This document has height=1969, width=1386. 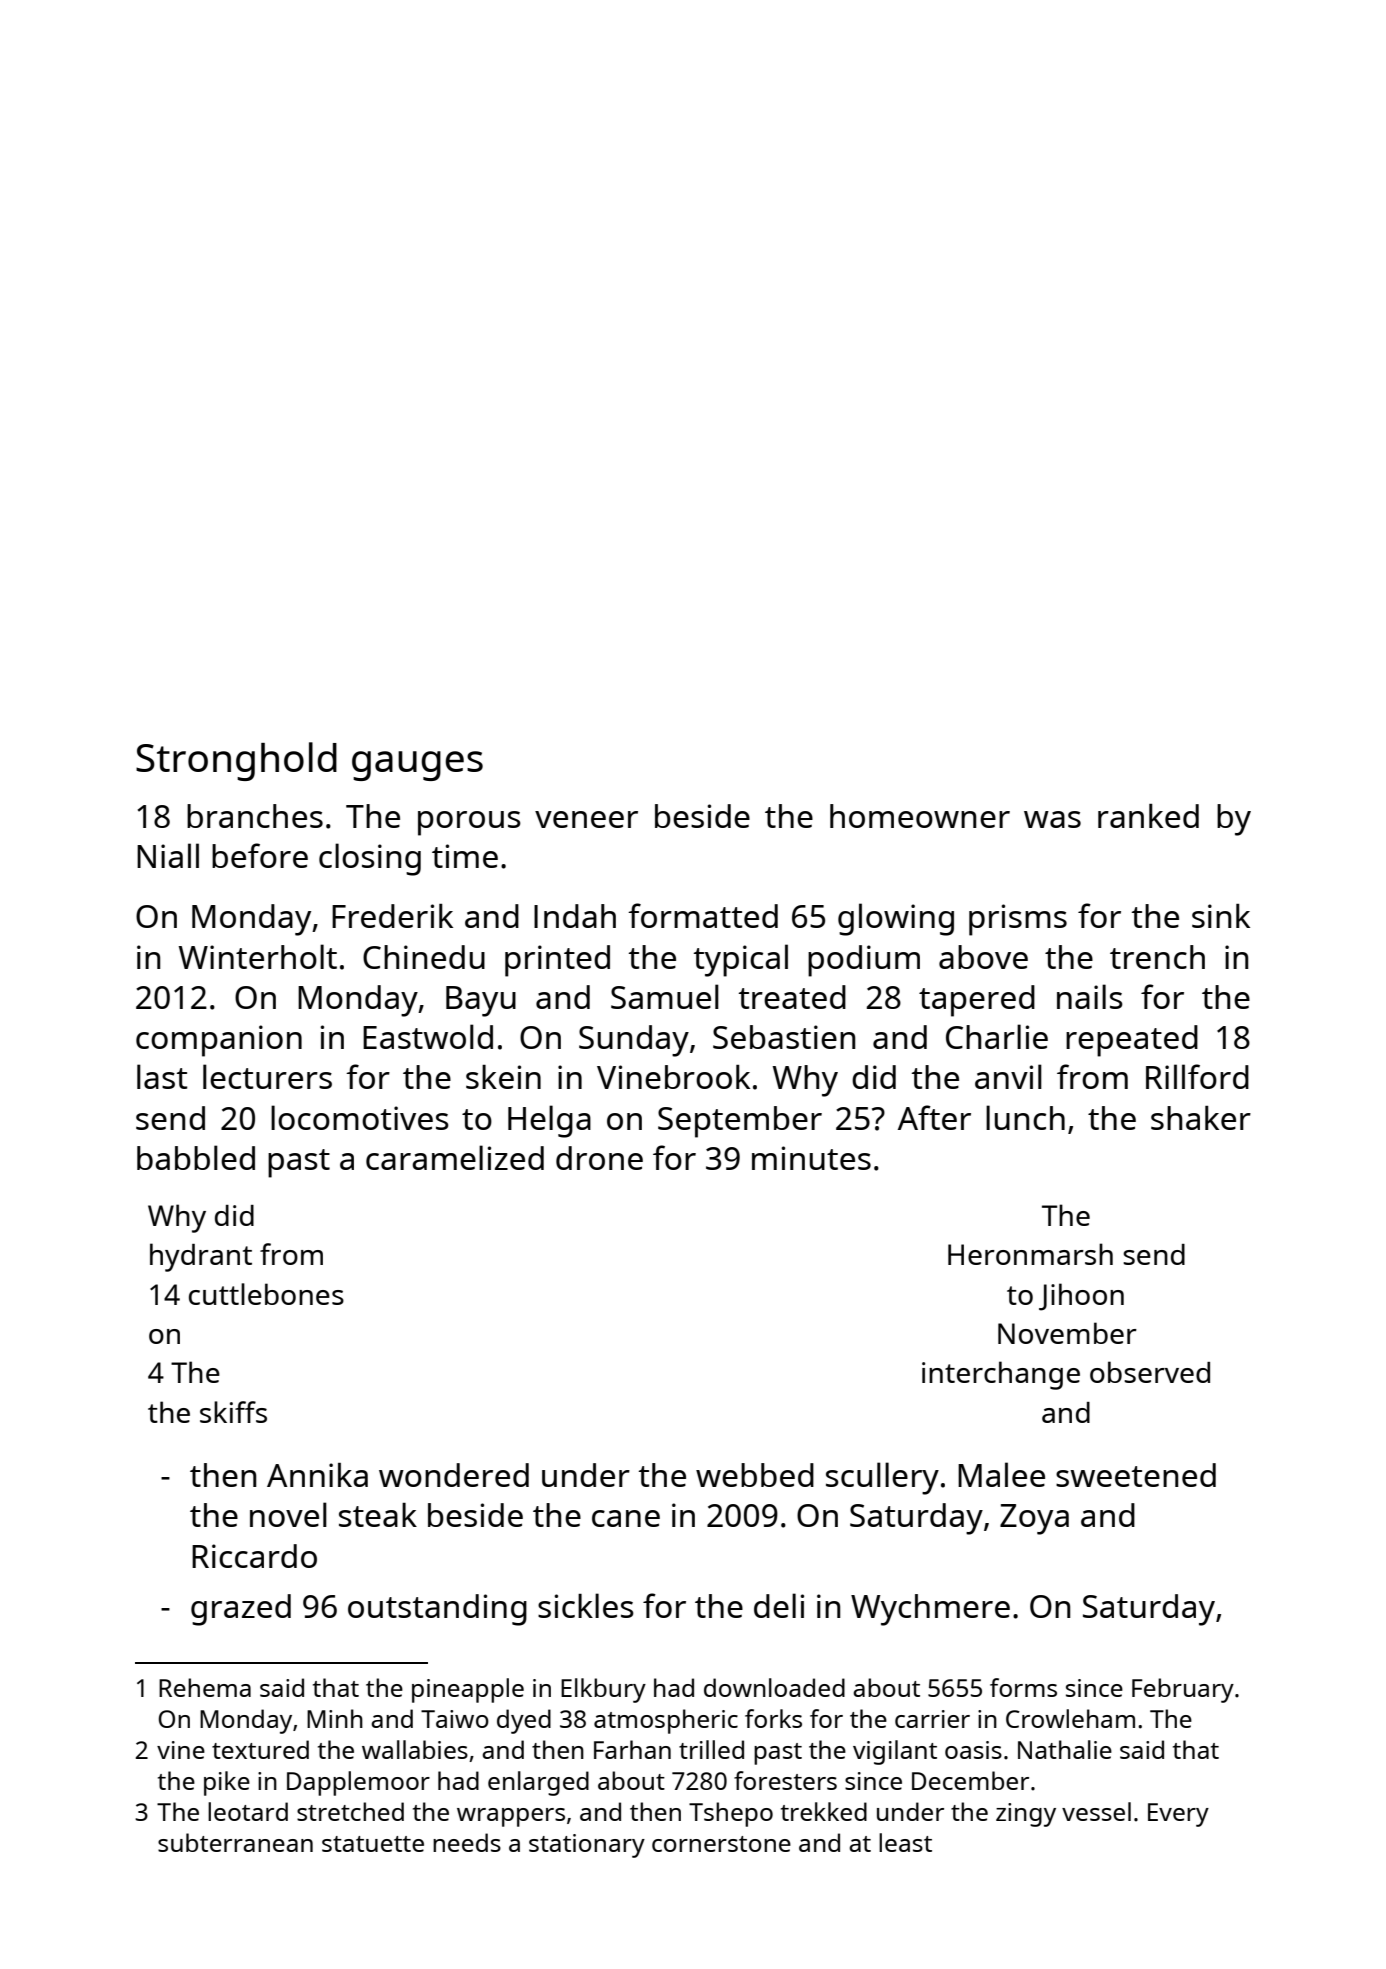 I want to click on outstanding, so click(x=437, y=1610).
